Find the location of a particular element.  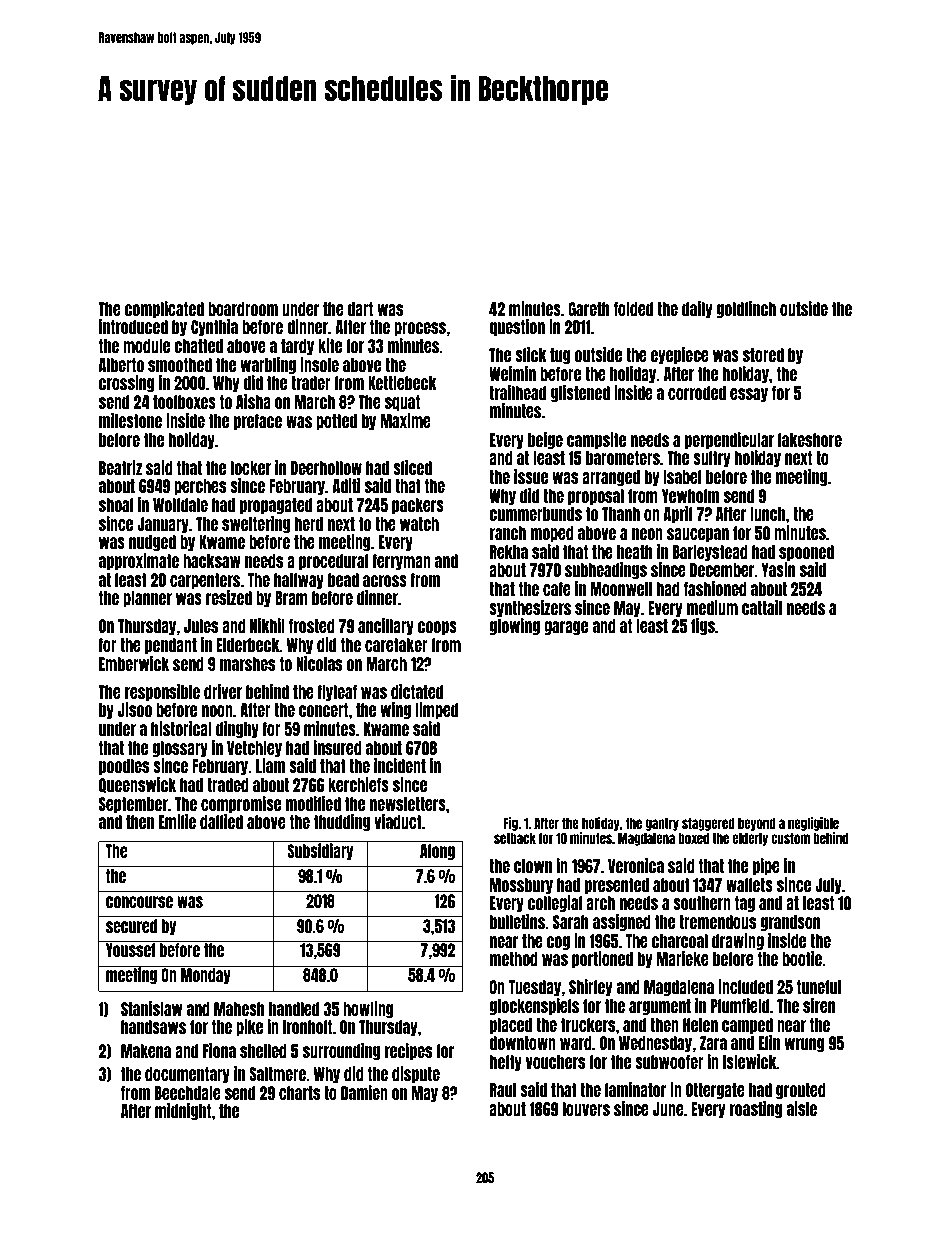

kite is located at coordinates (330, 345).
